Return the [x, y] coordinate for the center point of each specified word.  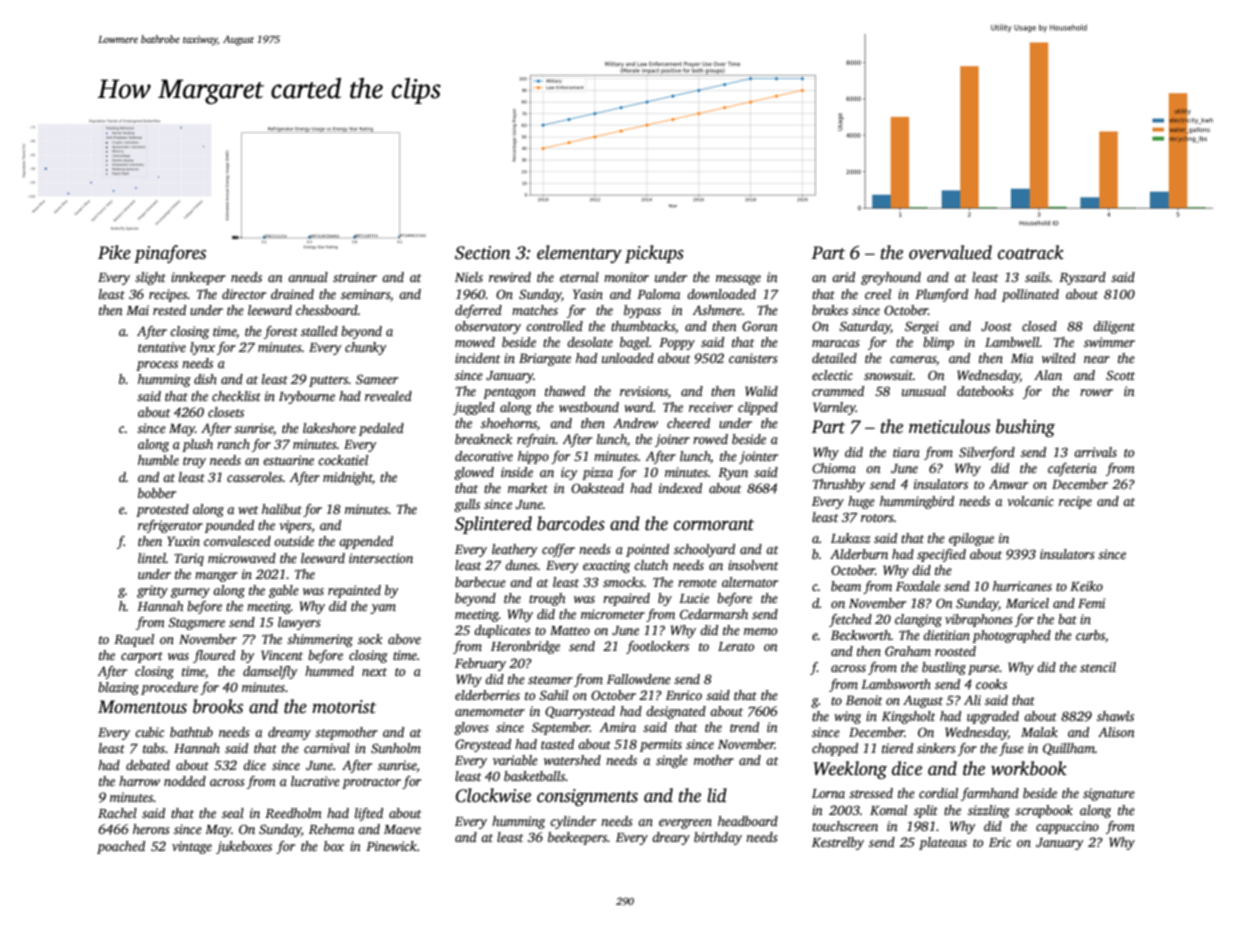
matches [535, 310]
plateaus [943, 843]
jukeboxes [244, 847]
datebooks [985, 391]
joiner [672, 440]
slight [150, 278]
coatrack [1031, 252]
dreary [671, 838]
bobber [157, 493]
